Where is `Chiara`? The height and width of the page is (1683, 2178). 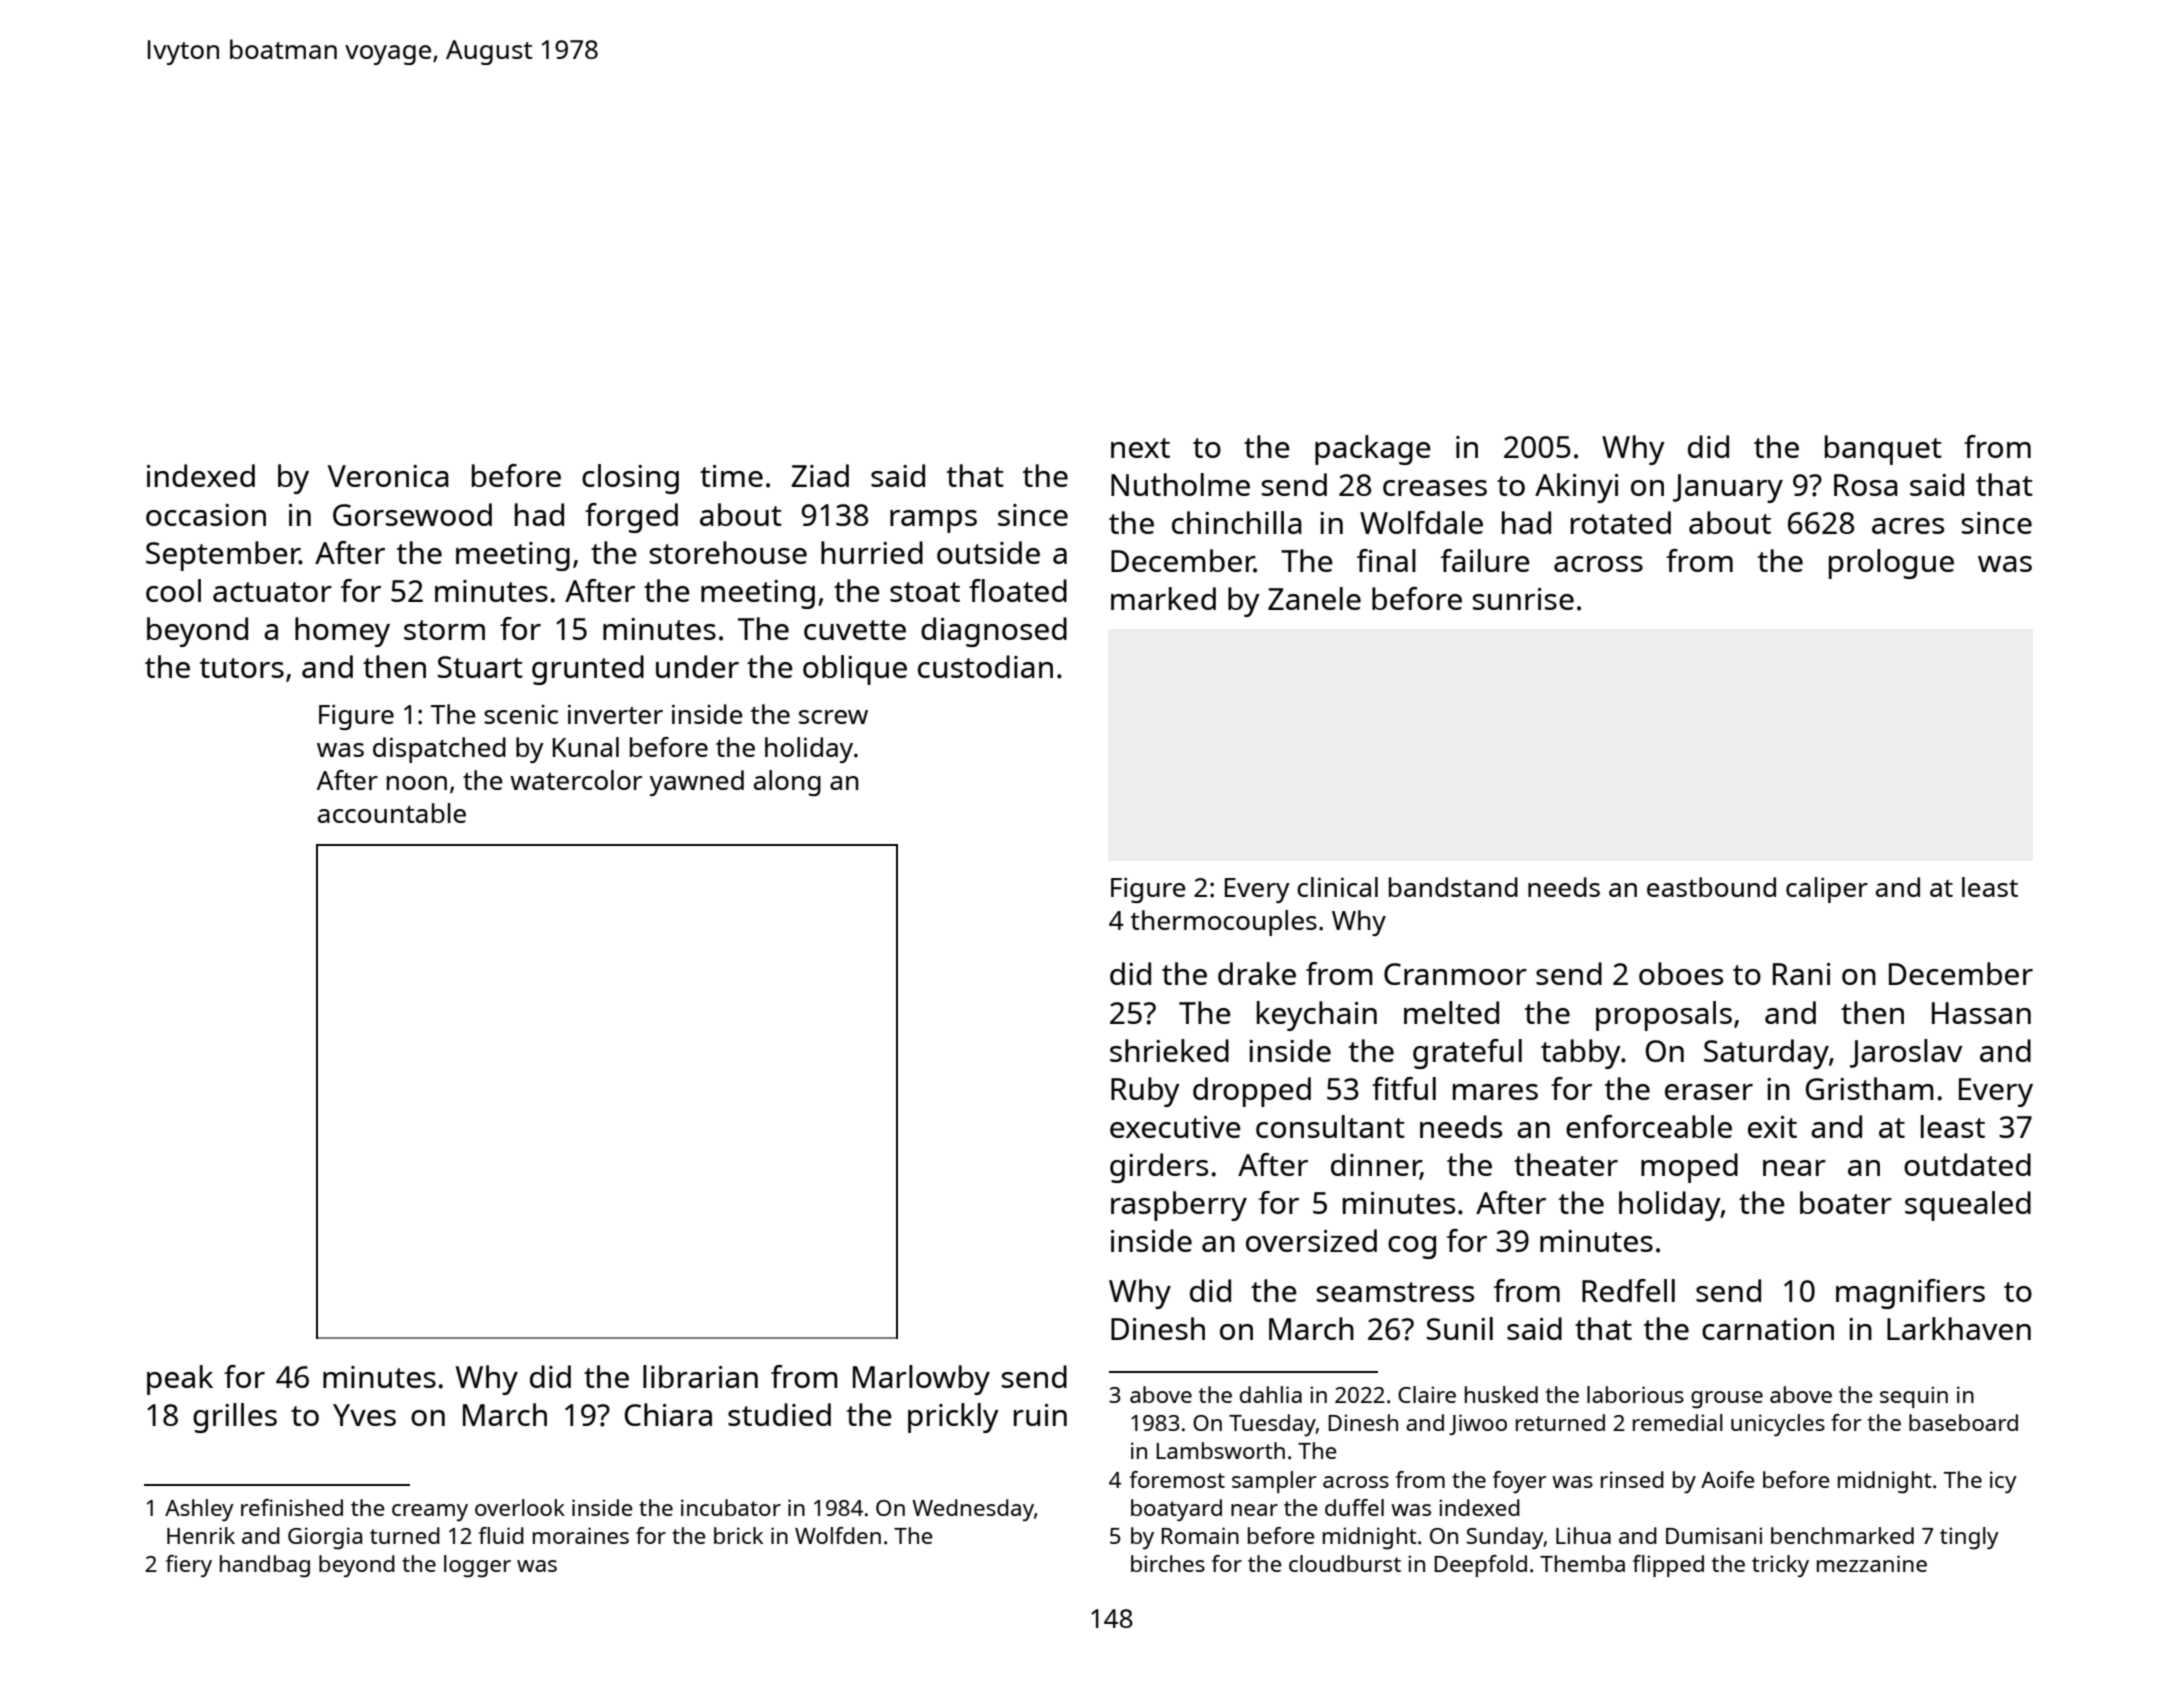
Chiara is located at coordinates (668, 1414).
